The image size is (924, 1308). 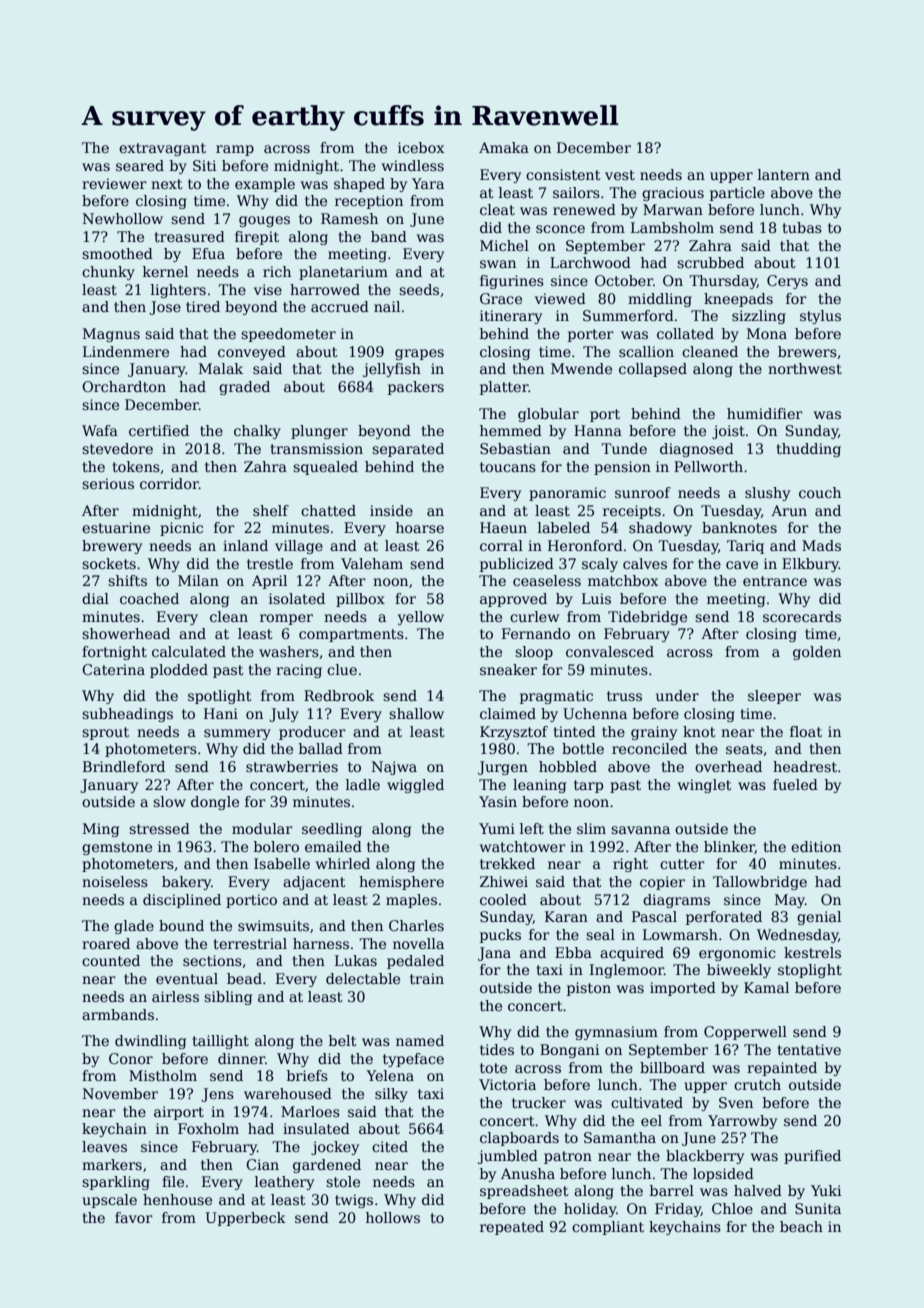 What do you see at coordinates (809, 1049) in the screenshot?
I see `tentative` at bounding box center [809, 1049].
